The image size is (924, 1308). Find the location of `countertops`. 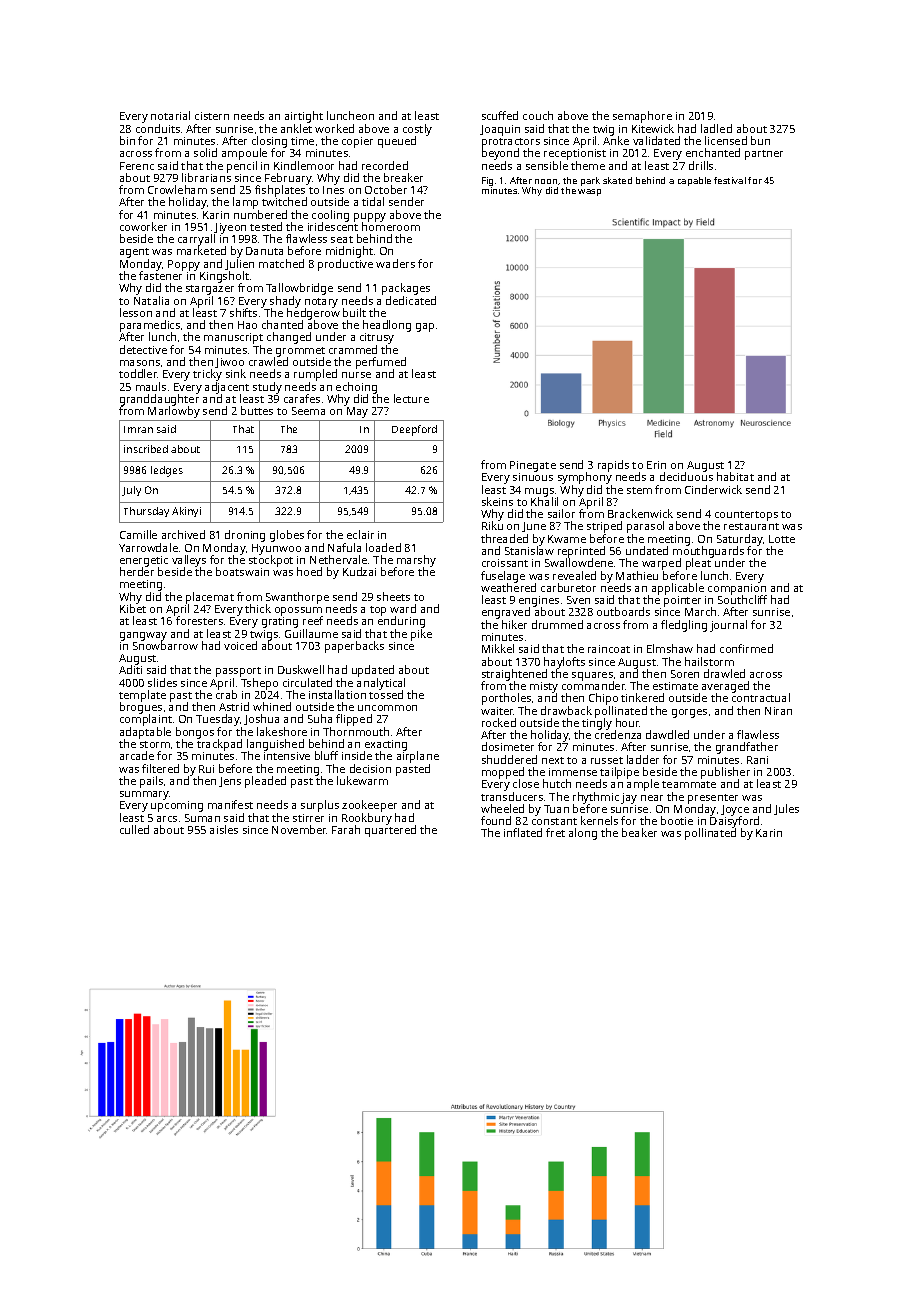

countertops is located at coordinates (746, 516).
